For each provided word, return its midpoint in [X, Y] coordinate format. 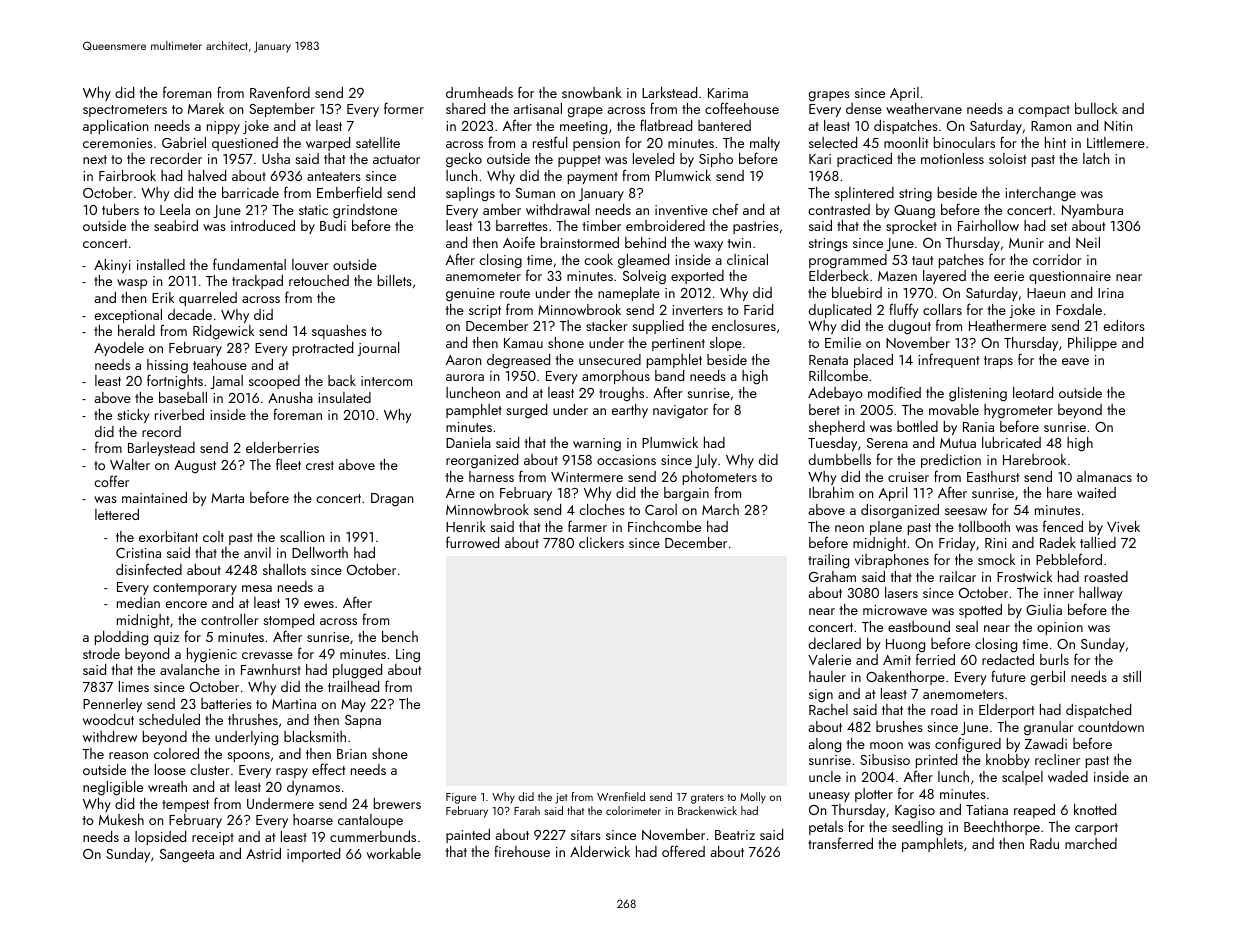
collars [942, 309]
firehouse [522, 851]
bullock [1096, 108]
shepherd [837, 428]
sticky [133, 416]
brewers [397, 803]
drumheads [479, 92]
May [353, 705]
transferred [840, 843]
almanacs [1104, 476]
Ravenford [280, 92]
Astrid [263, 853]
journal [378, 349]
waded [1068, 776]
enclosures [744, 325]
